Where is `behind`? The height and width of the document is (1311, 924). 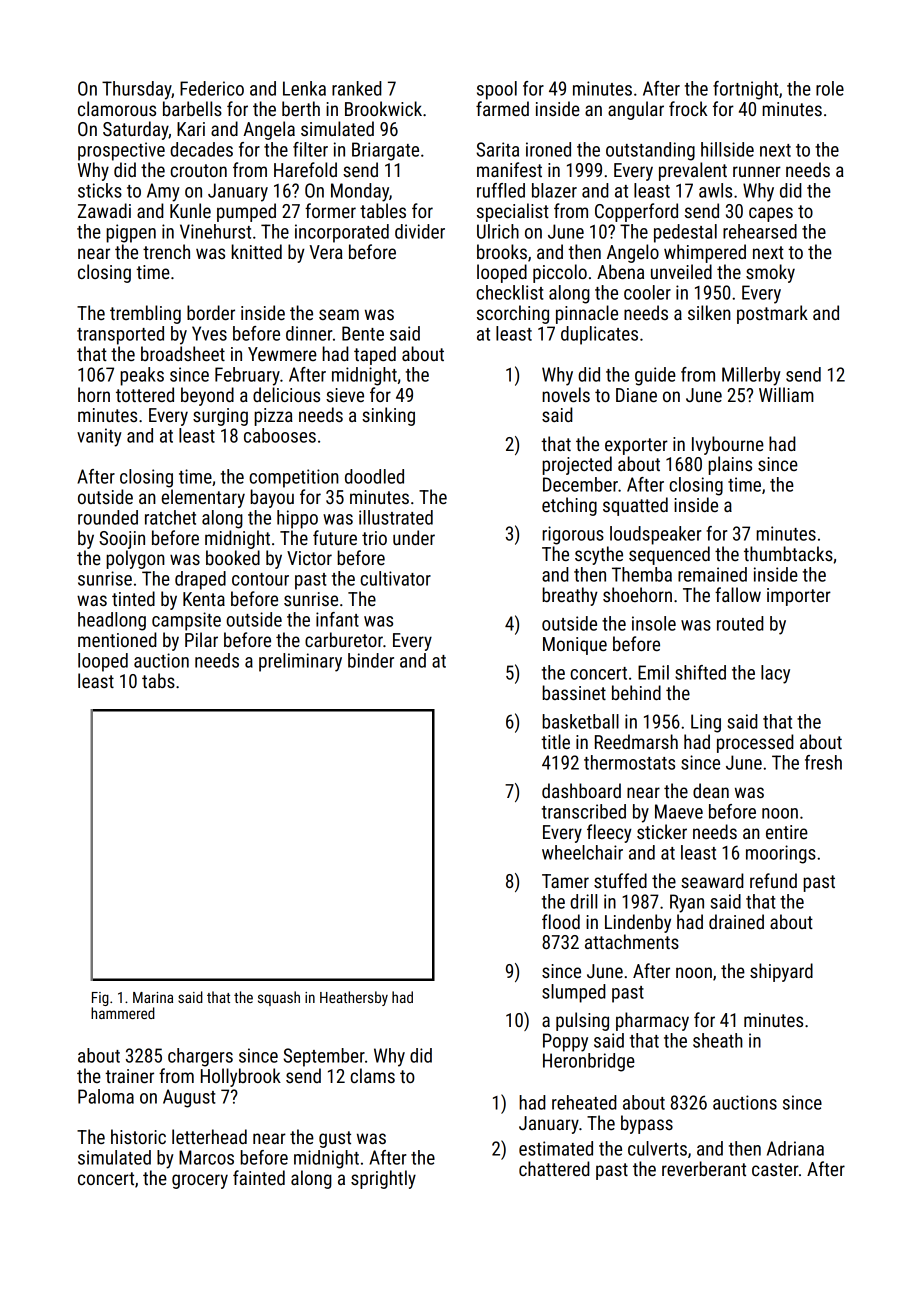 behind is located at coordinates (636, 692).
